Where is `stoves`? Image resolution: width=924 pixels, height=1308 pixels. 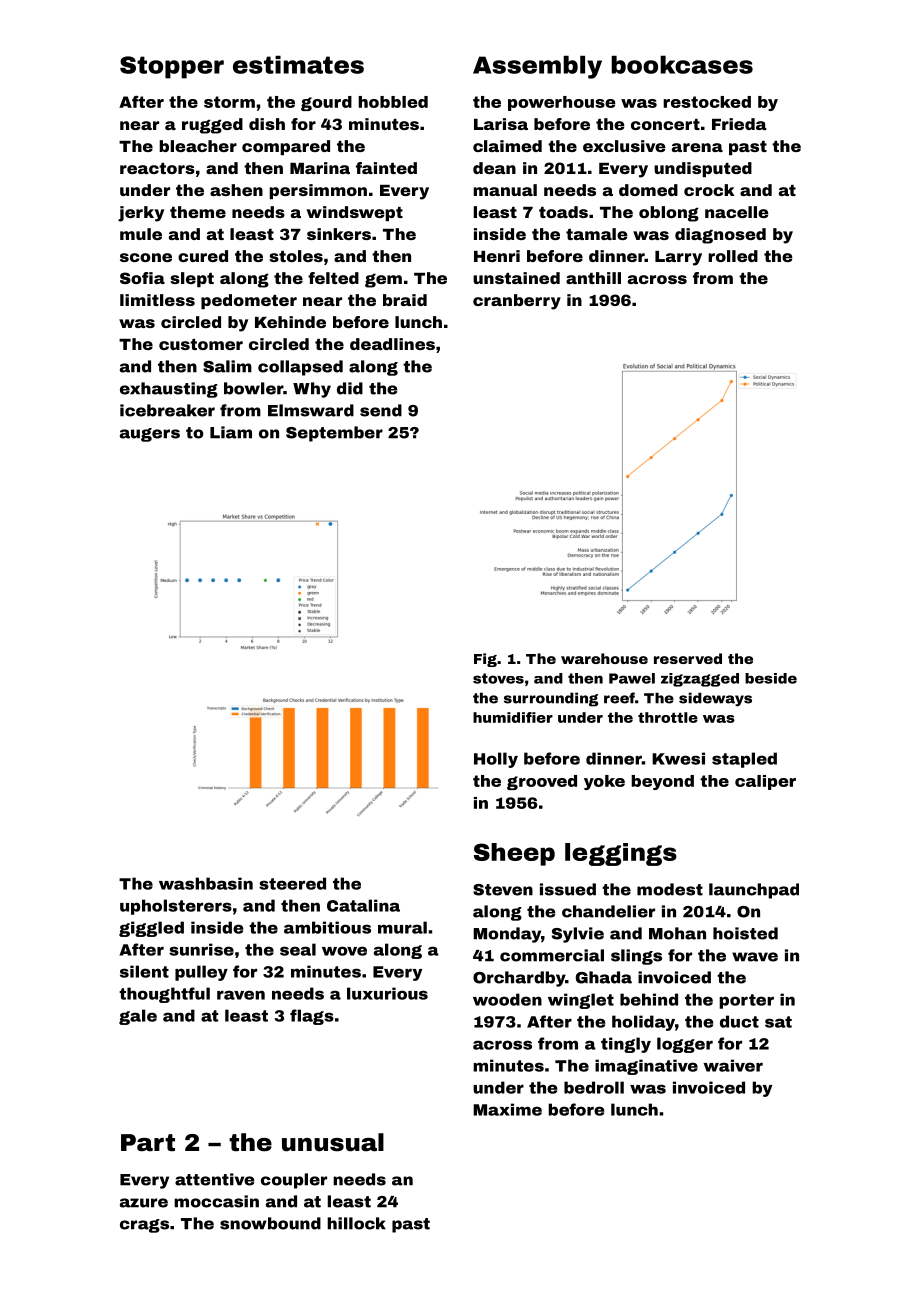 stoves is located at coordinates (498, 678).
